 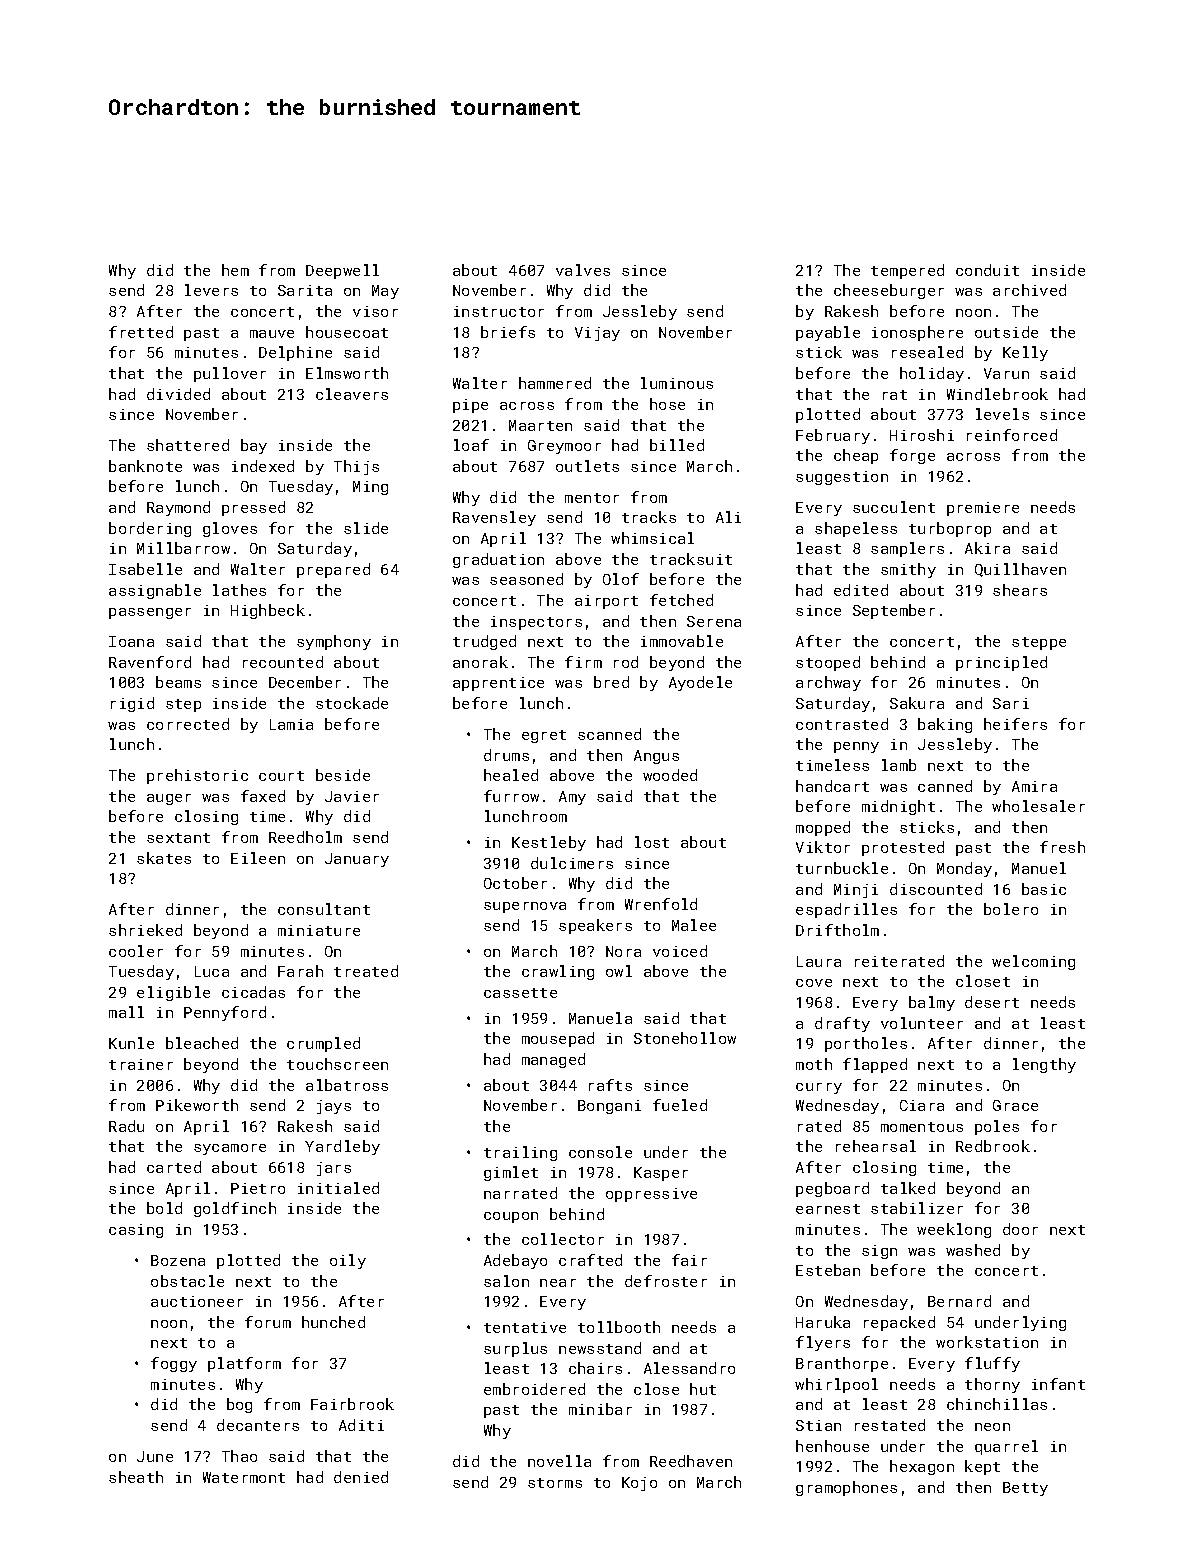 What do you see at coordinates (983, 509) in the page?
I see `premiere` at bounding box center [983, 509].
